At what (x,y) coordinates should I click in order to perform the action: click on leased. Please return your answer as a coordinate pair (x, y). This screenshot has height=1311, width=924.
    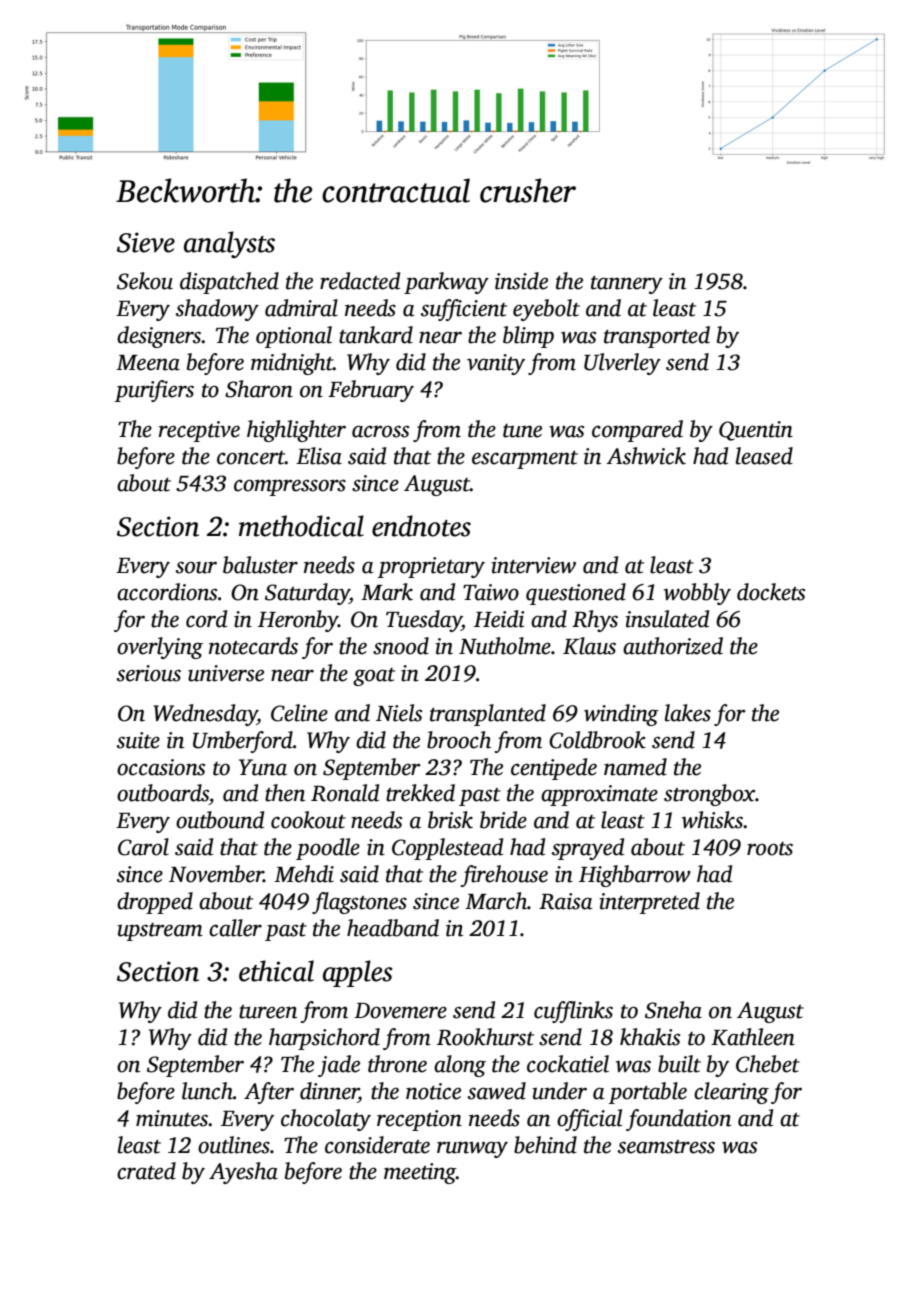
    Looking at the image, I should click on (764, 456).
